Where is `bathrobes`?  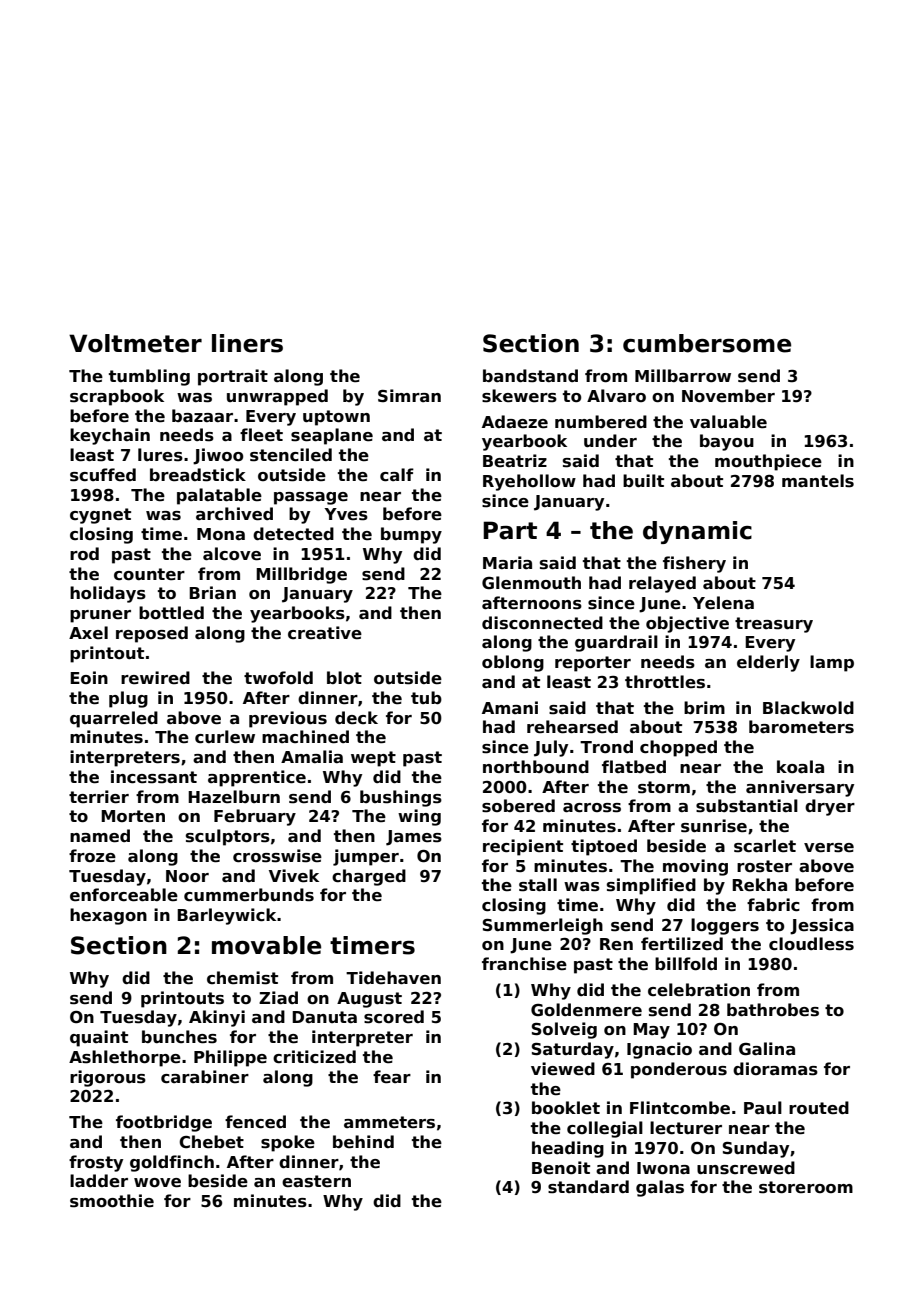 bathrobes is located at coordinates (773, 1010).
